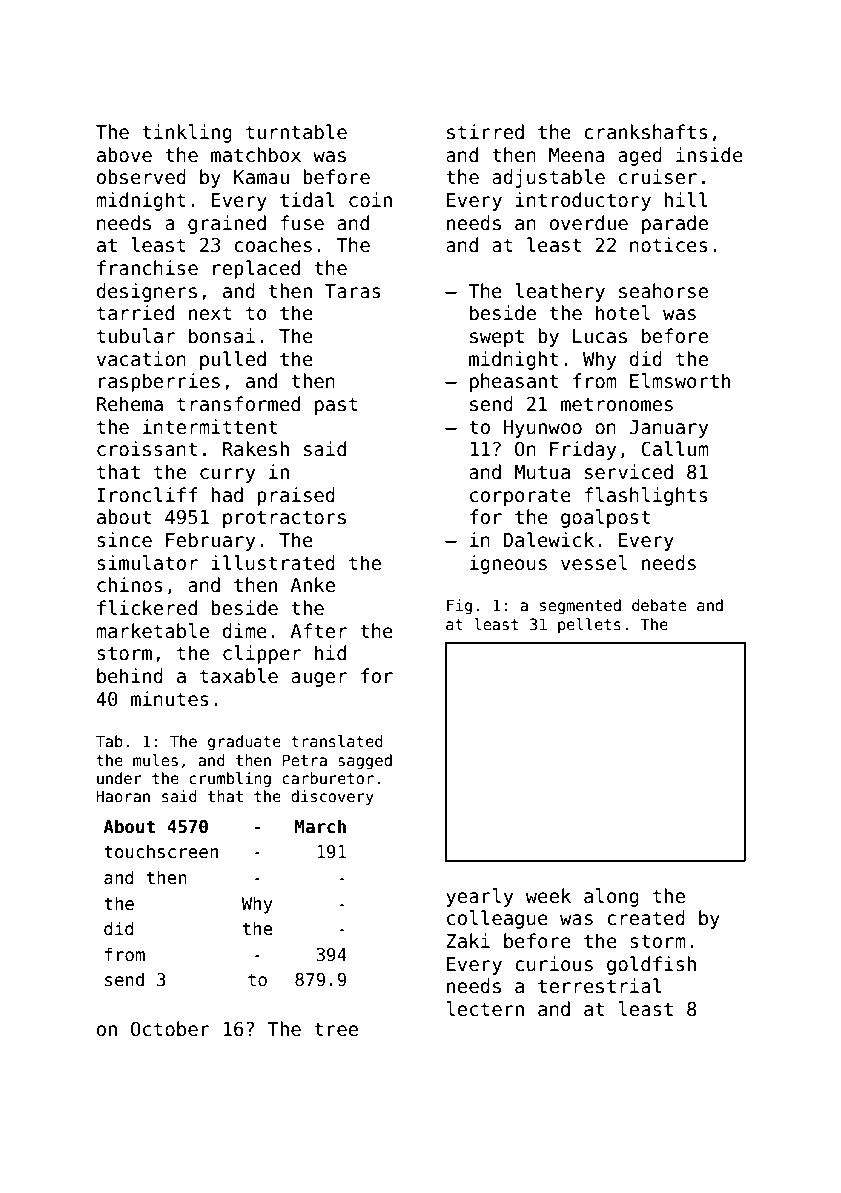  Describe the element at coordinates (514, 382) in the document. I see `pheasant` at that location.
